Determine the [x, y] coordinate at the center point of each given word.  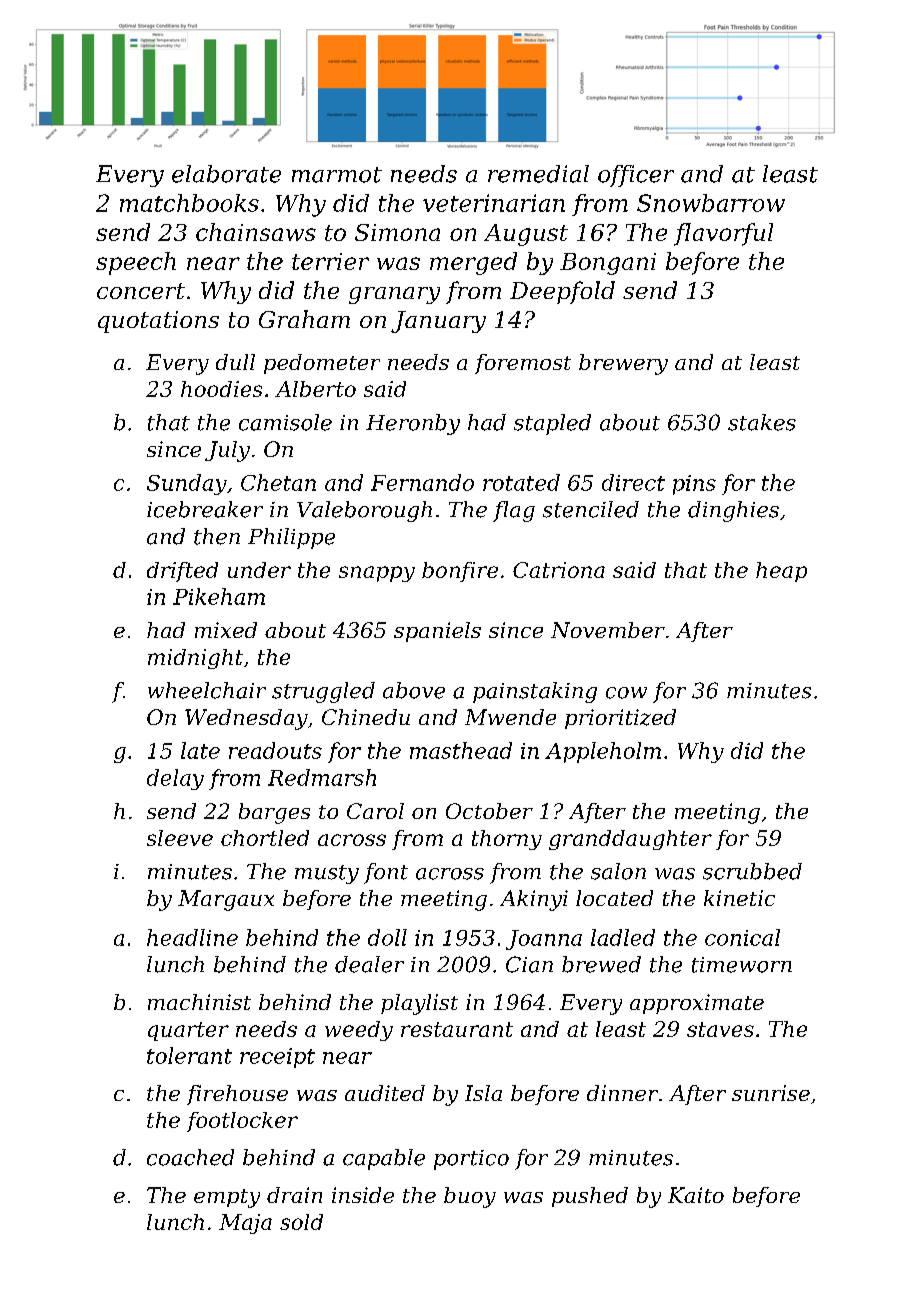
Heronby [413, 424]
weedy [359, 1031]
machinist [199, 1002]
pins [694, 485]
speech [136, 263]
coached [190, 1157]
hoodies [221, 389]
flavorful [723, 234]
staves [720, 1029]
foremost [523, 364]
